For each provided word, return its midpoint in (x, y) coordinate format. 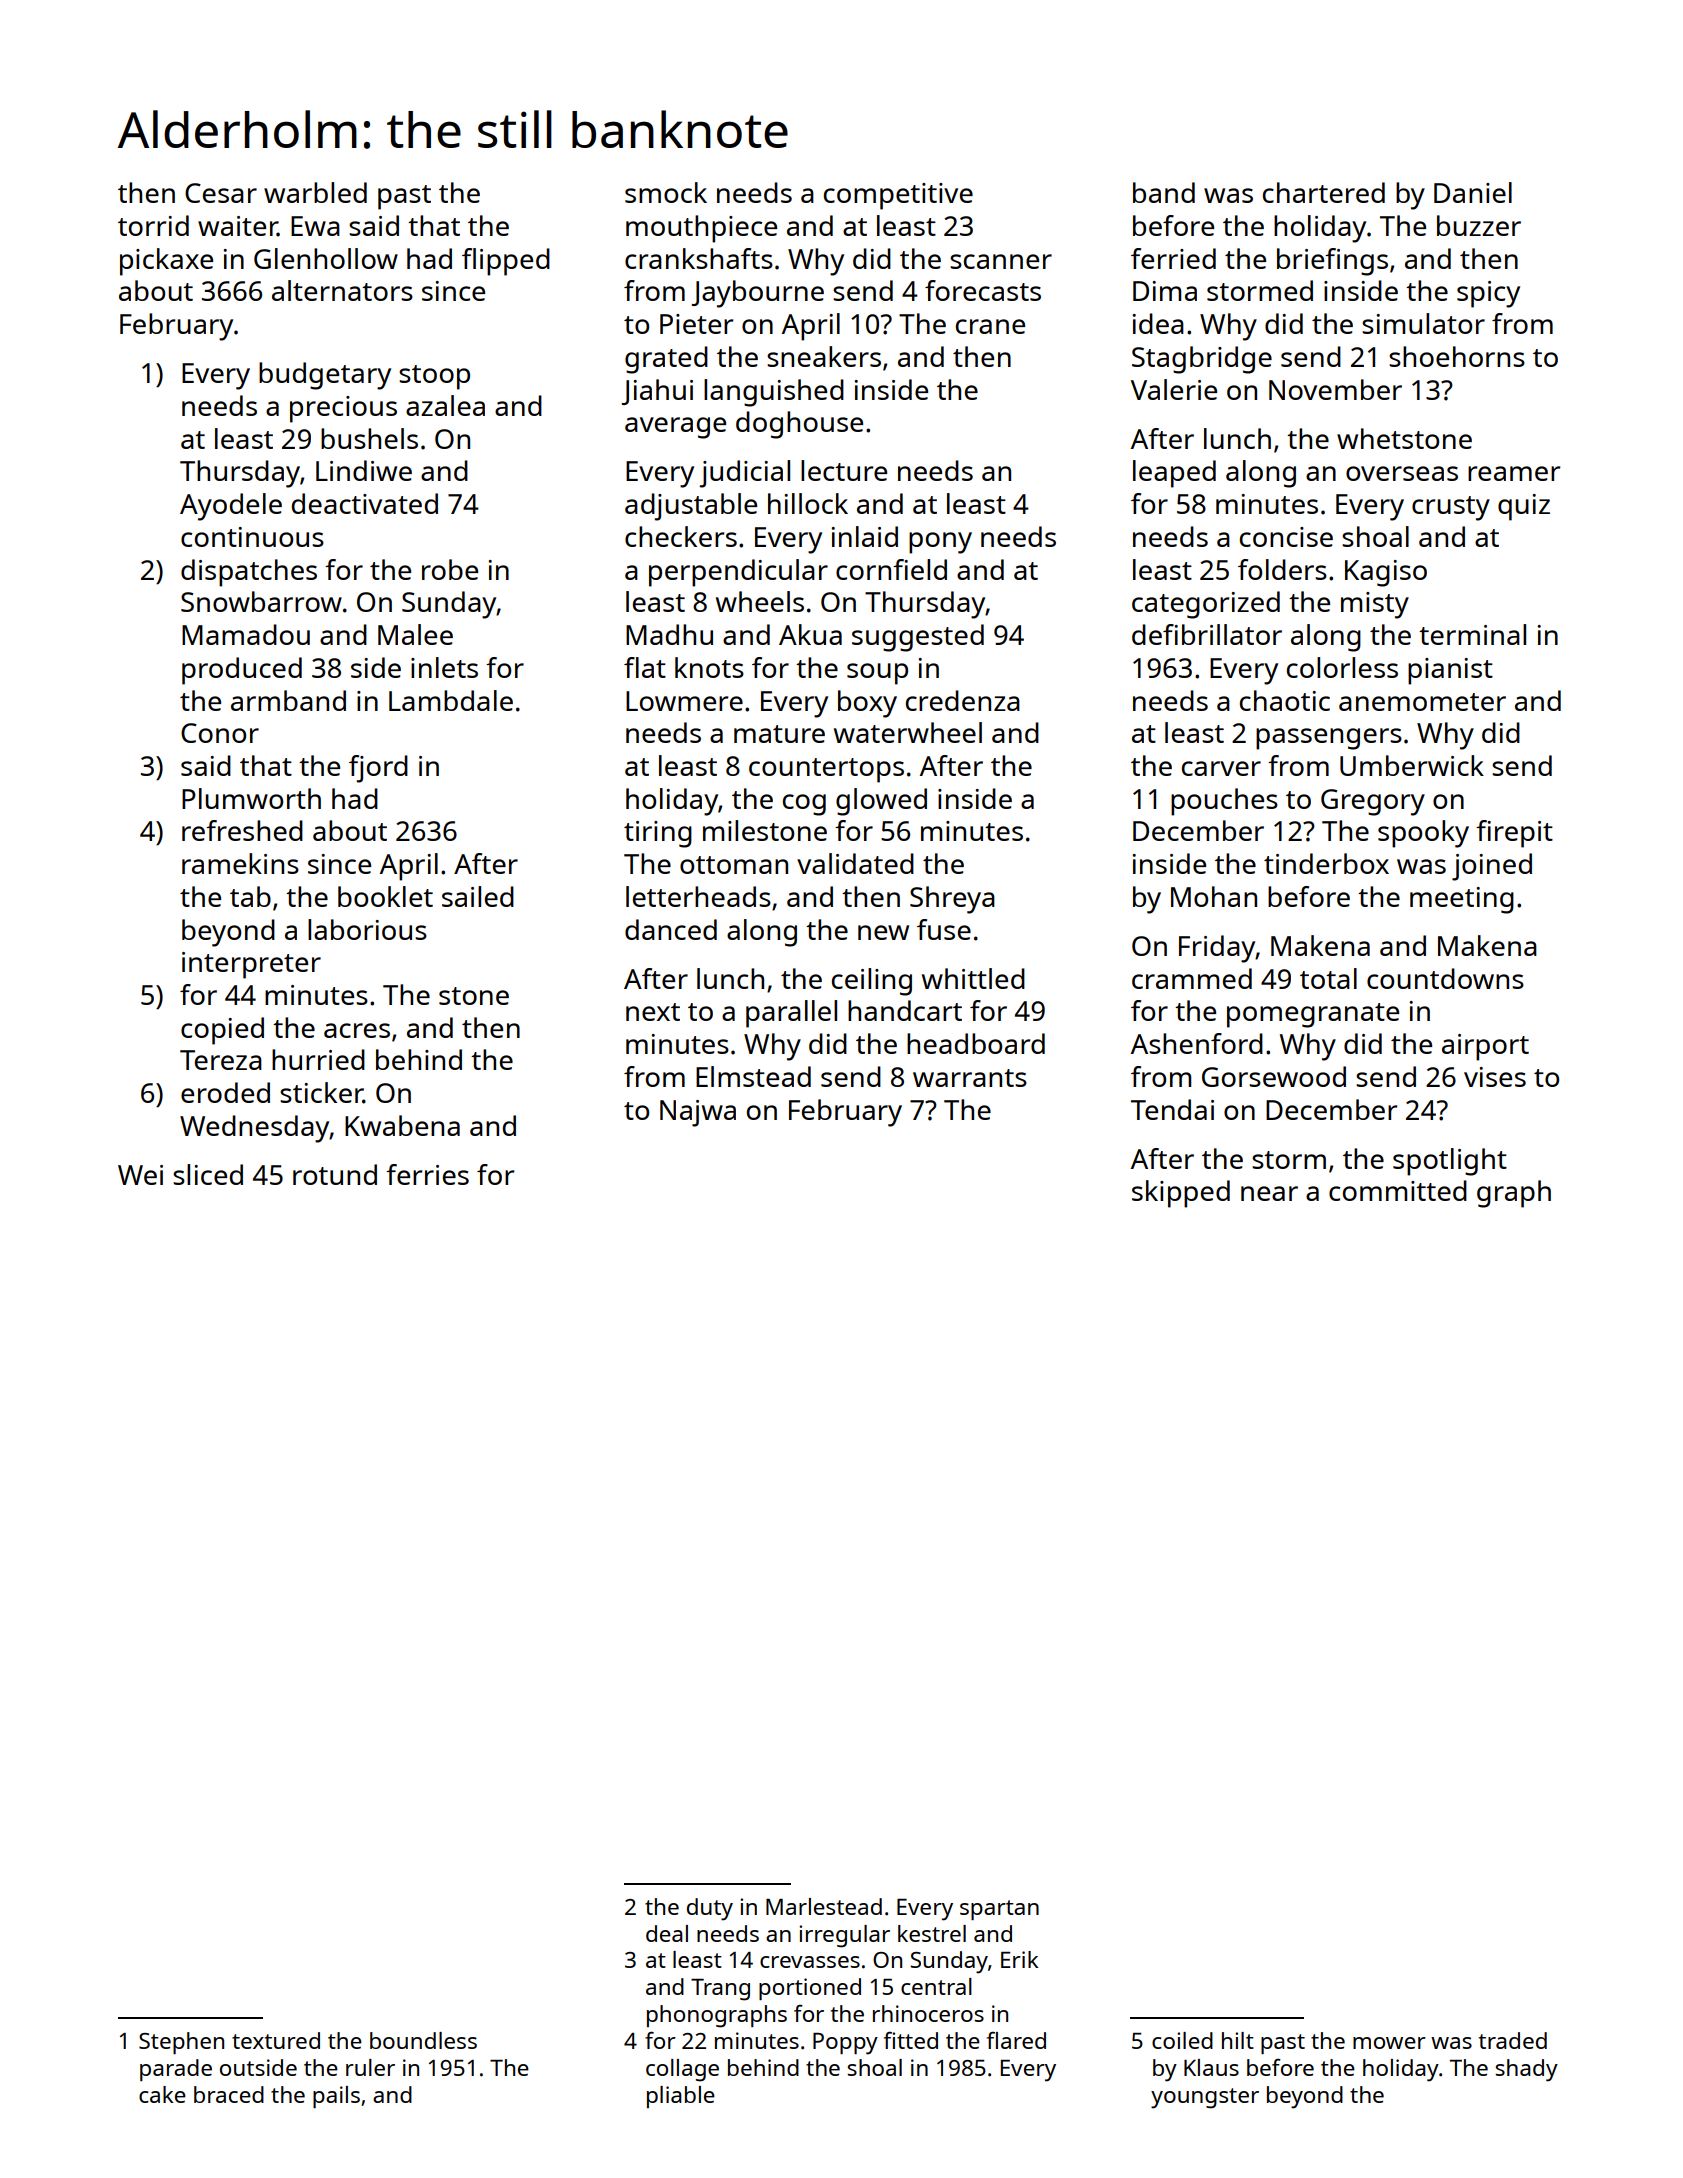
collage (682, 2070)
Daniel (1473, 192)
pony (940, 543)
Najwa (698, 1113)
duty (710, 1909)
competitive (898, 196)
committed (1398, 1190)
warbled (315, 192)
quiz (1524, 507)
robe (450, 569)
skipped (1181, 1194)
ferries (427, 1174)
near (1269, 1193)
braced (229, 2094)
